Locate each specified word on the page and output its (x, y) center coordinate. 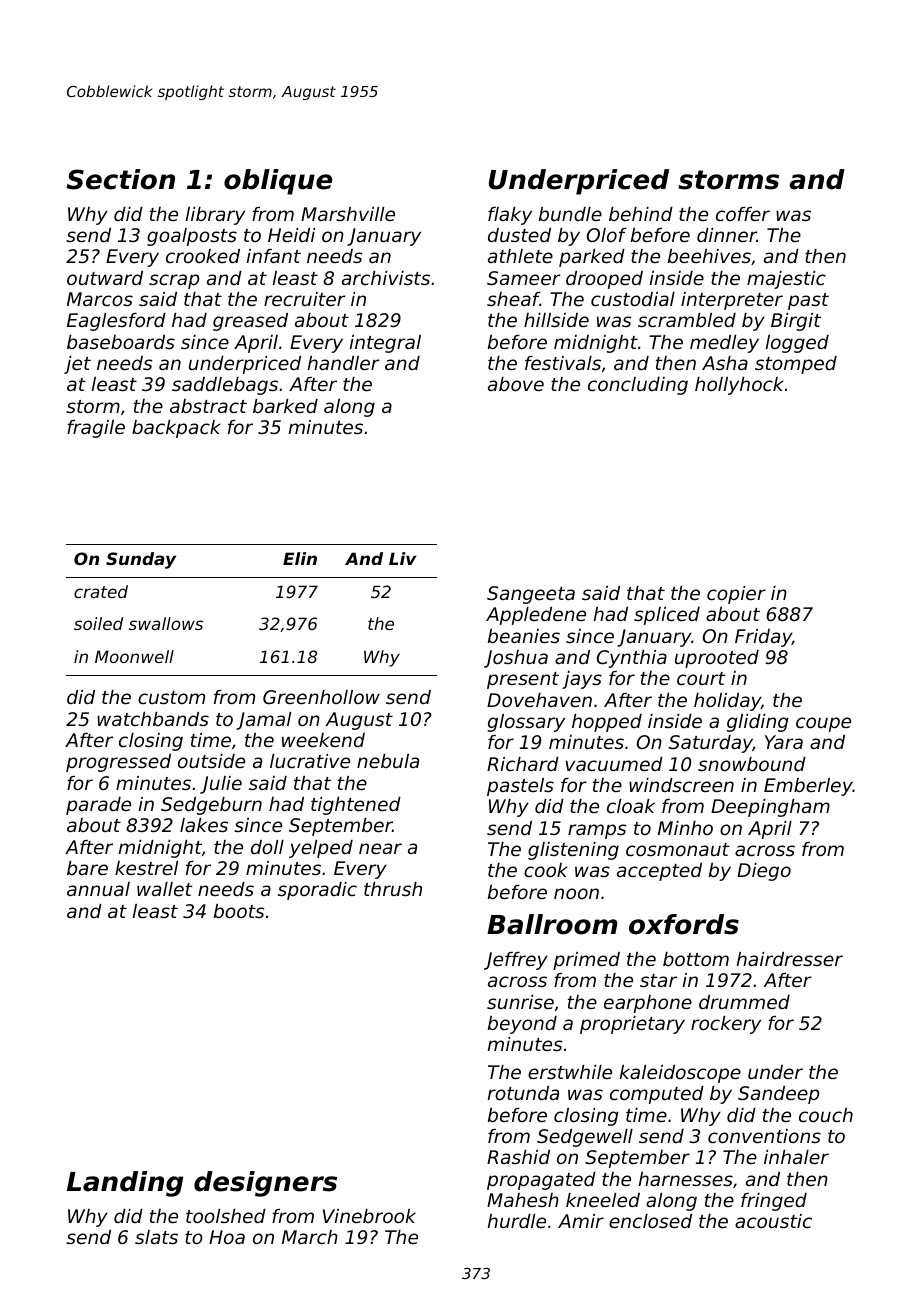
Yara (784, 742)
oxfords (684, 924)
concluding (638, 386)
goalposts (192, 237)
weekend (323, 740)
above (516, 384)
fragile (96, 429)
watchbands (153, 719)
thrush (393, 889)
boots (239, 911)
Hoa (227, 1237)
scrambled (687, 320)
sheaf (513, 299)
